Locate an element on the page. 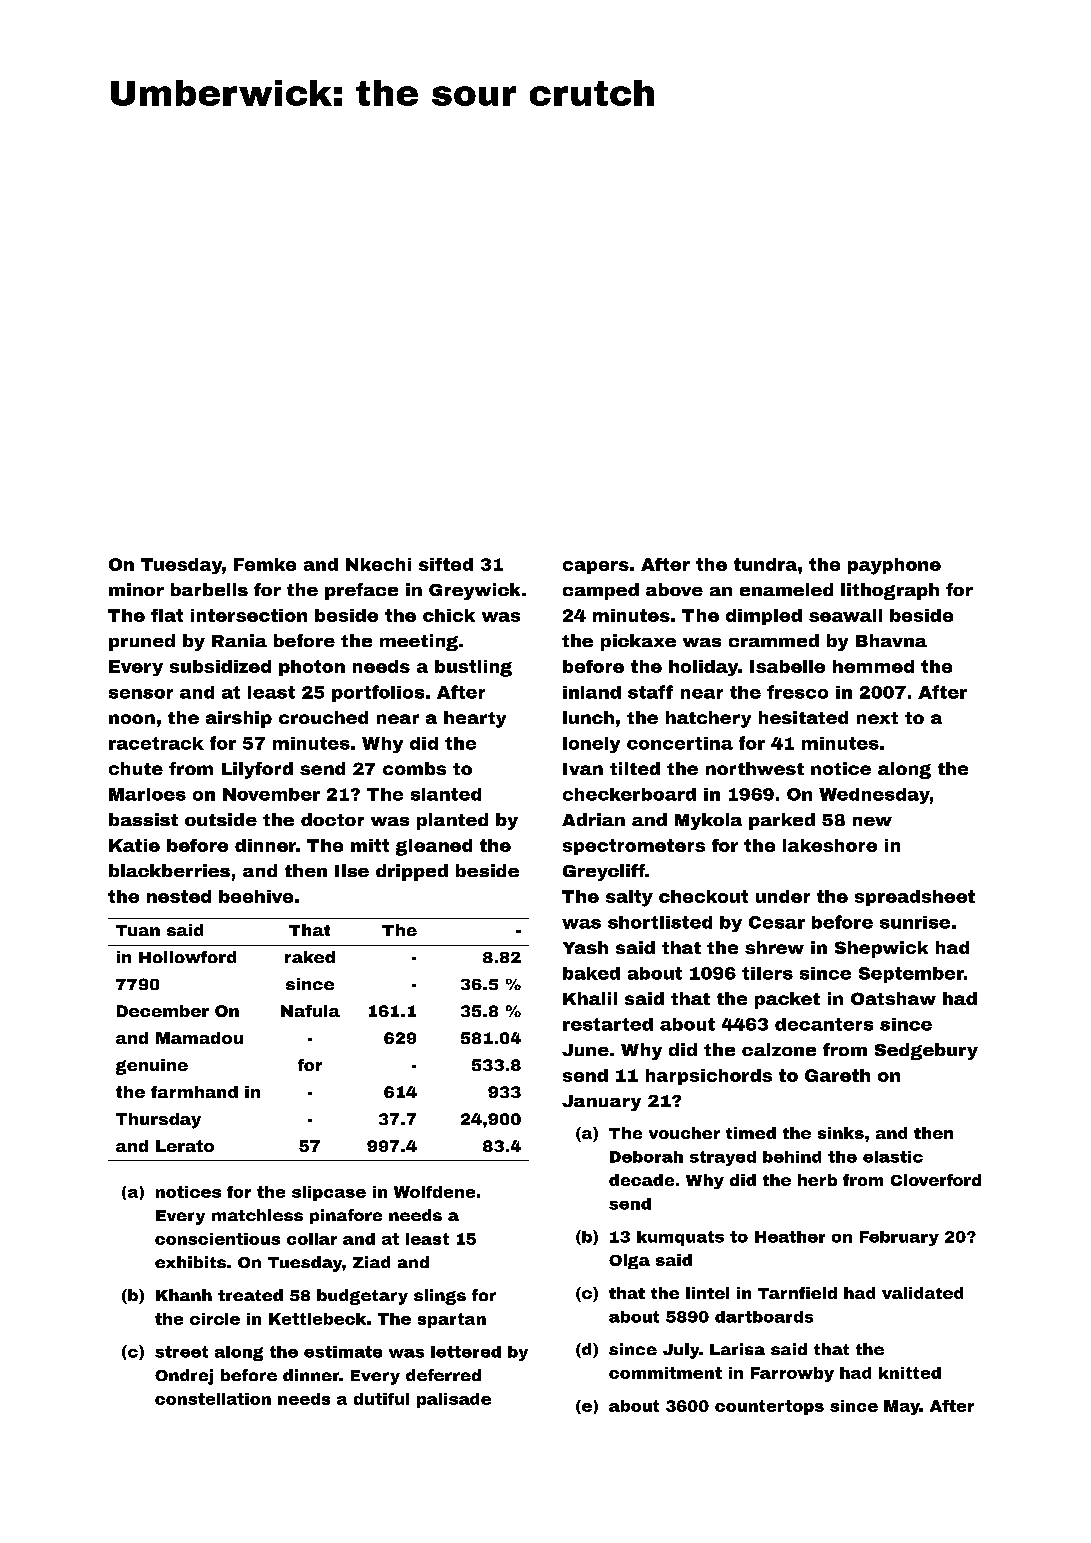  hearty is located at coordinates (475, 719).
